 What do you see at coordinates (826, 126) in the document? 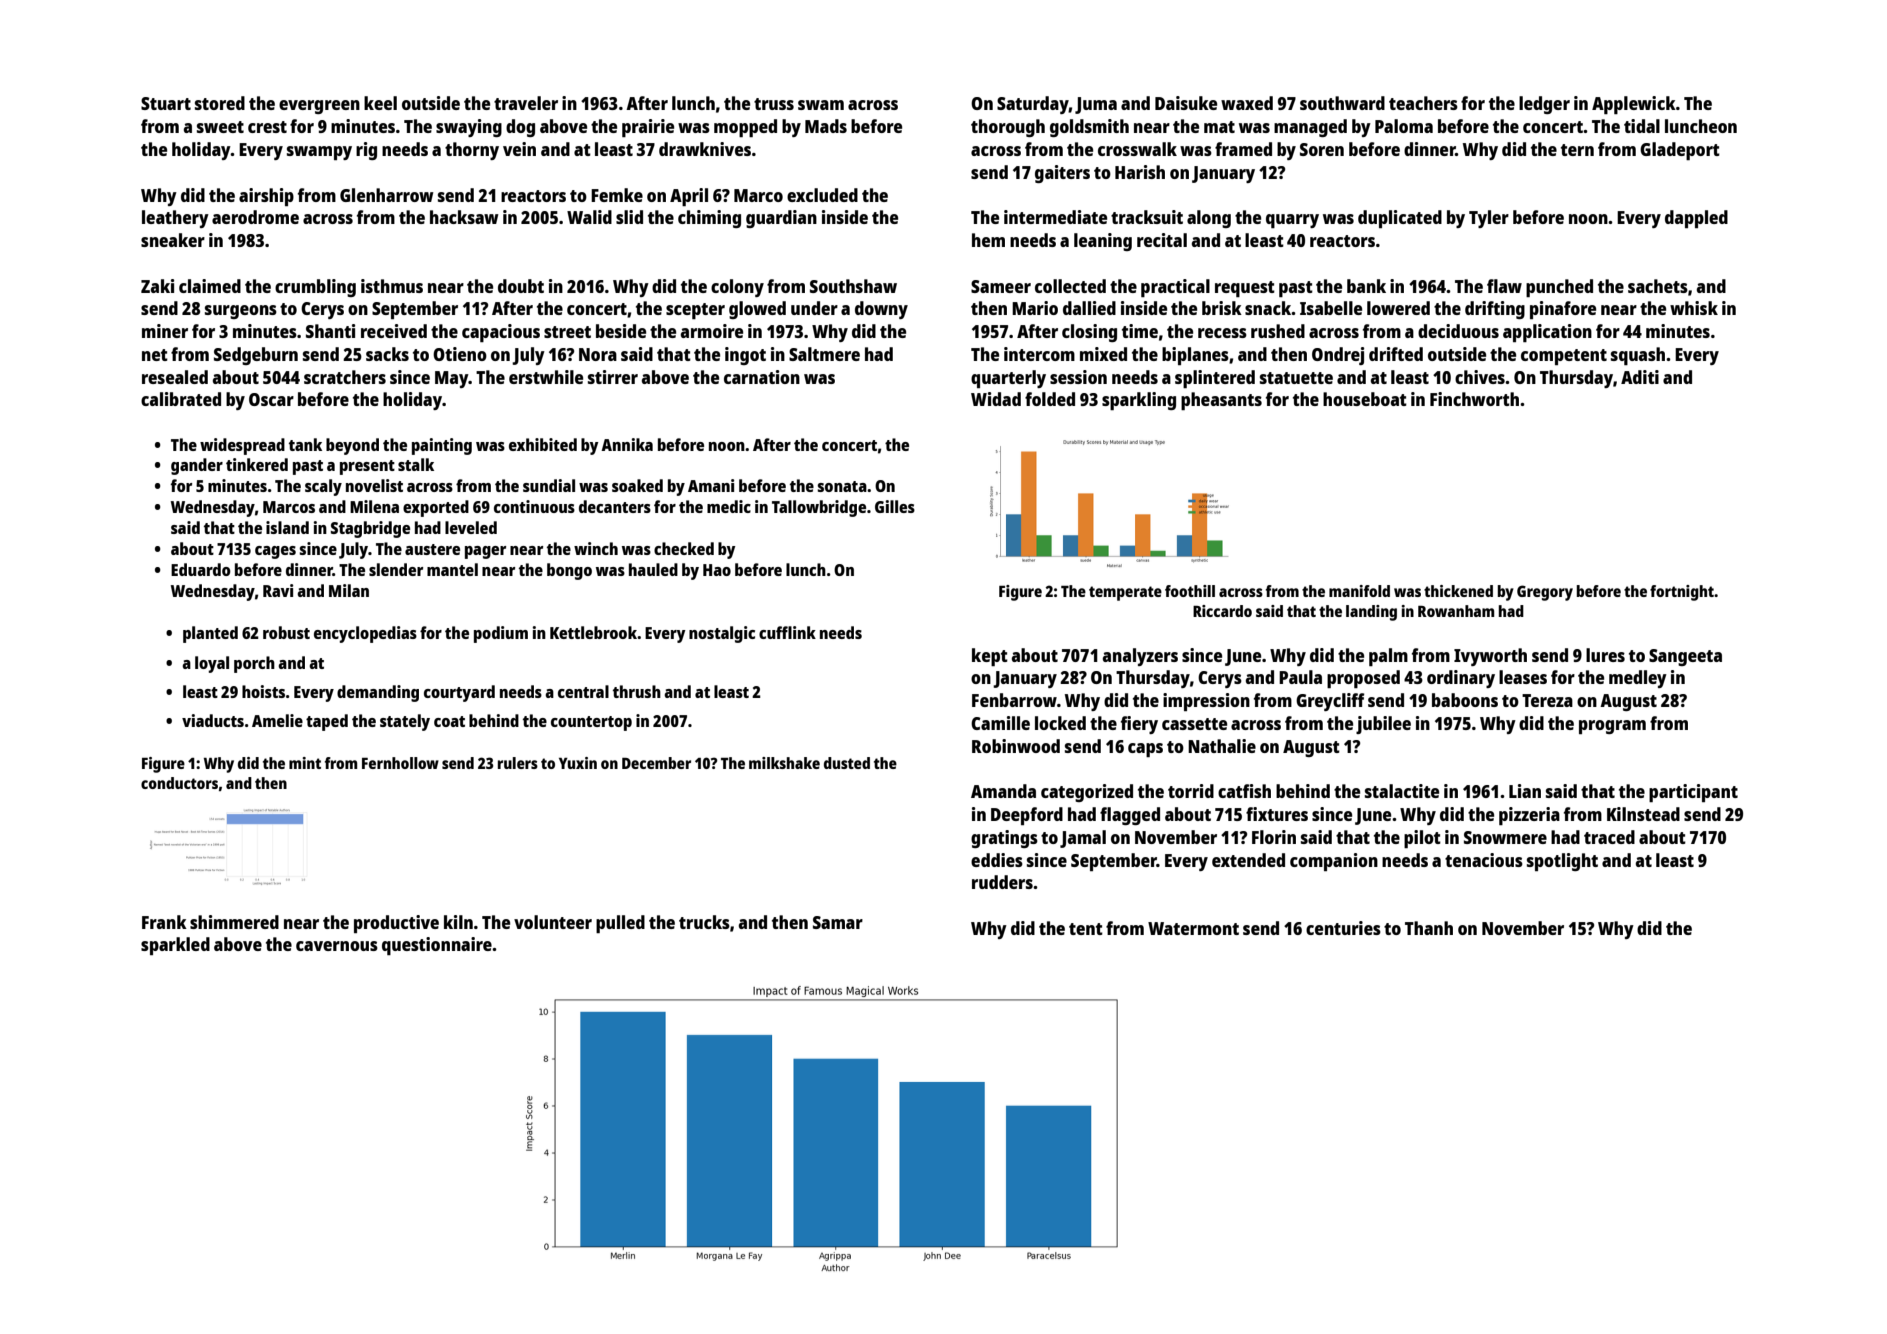
I see `Mads` at bounding box center [826, 126].
